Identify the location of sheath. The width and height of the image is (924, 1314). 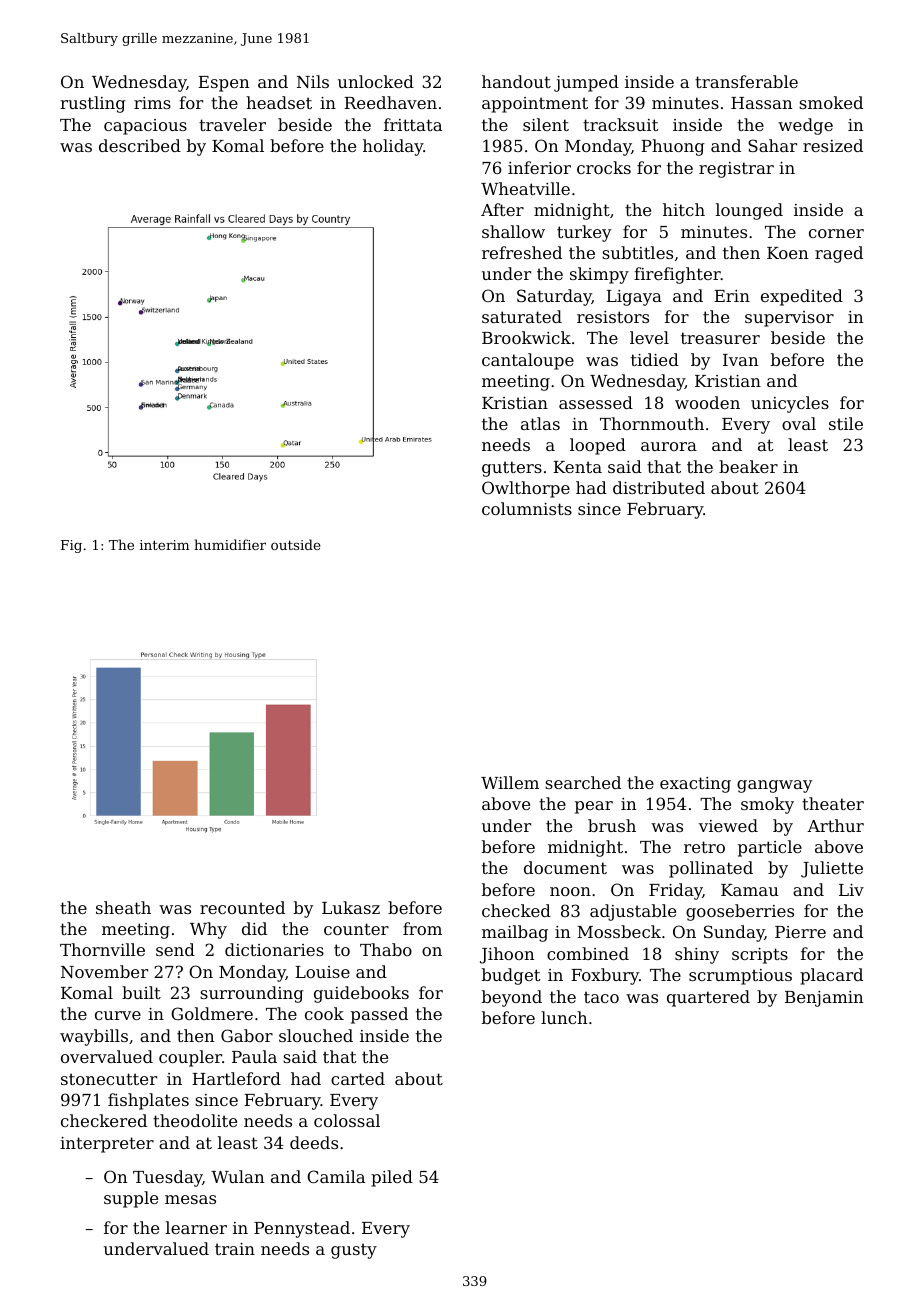
(123, 907).
